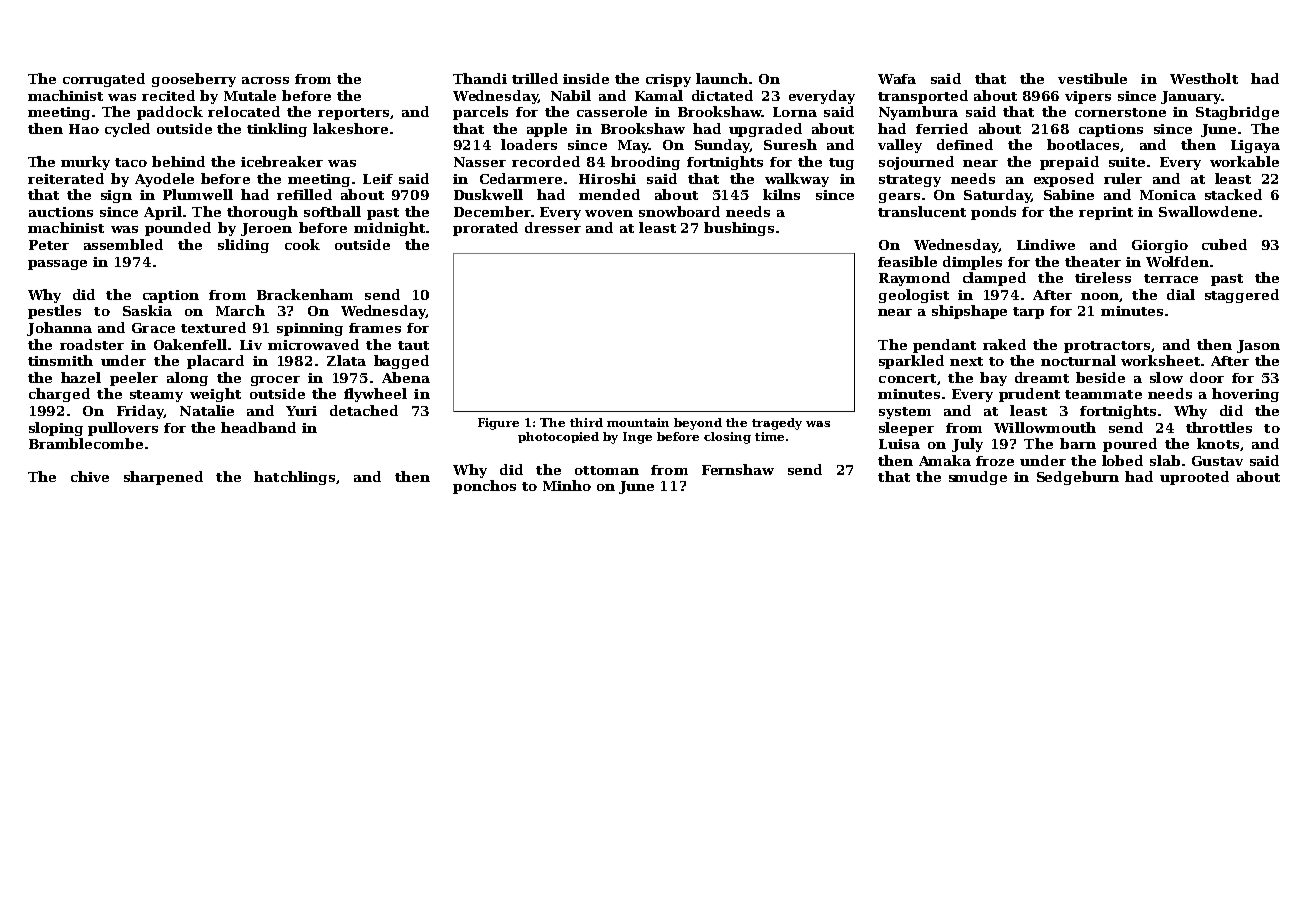  What do you see at coordinates (294, 478) in the document?
I see `hatchlings` at bounding box center [294, 478].
